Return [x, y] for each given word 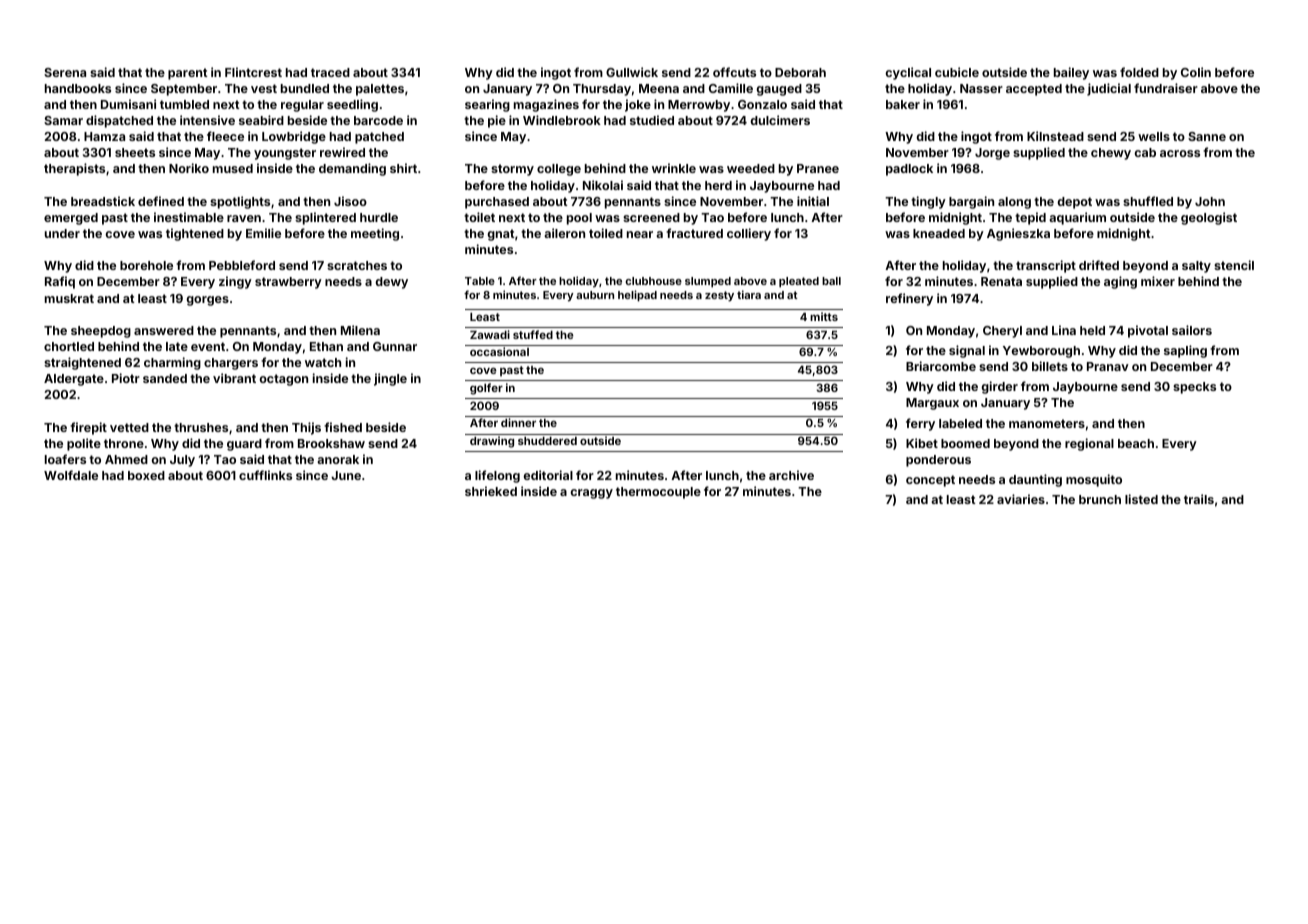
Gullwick [632, 72]
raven [244, 218]
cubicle [957, 72]
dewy [391, 283]
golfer [486, 389]
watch [323, 362]
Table [480, 281]
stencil [1234, 265]
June [346, 475]
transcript [1046, 266]
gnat [501, 235]
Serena [65, 72]
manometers [1047, 423]
